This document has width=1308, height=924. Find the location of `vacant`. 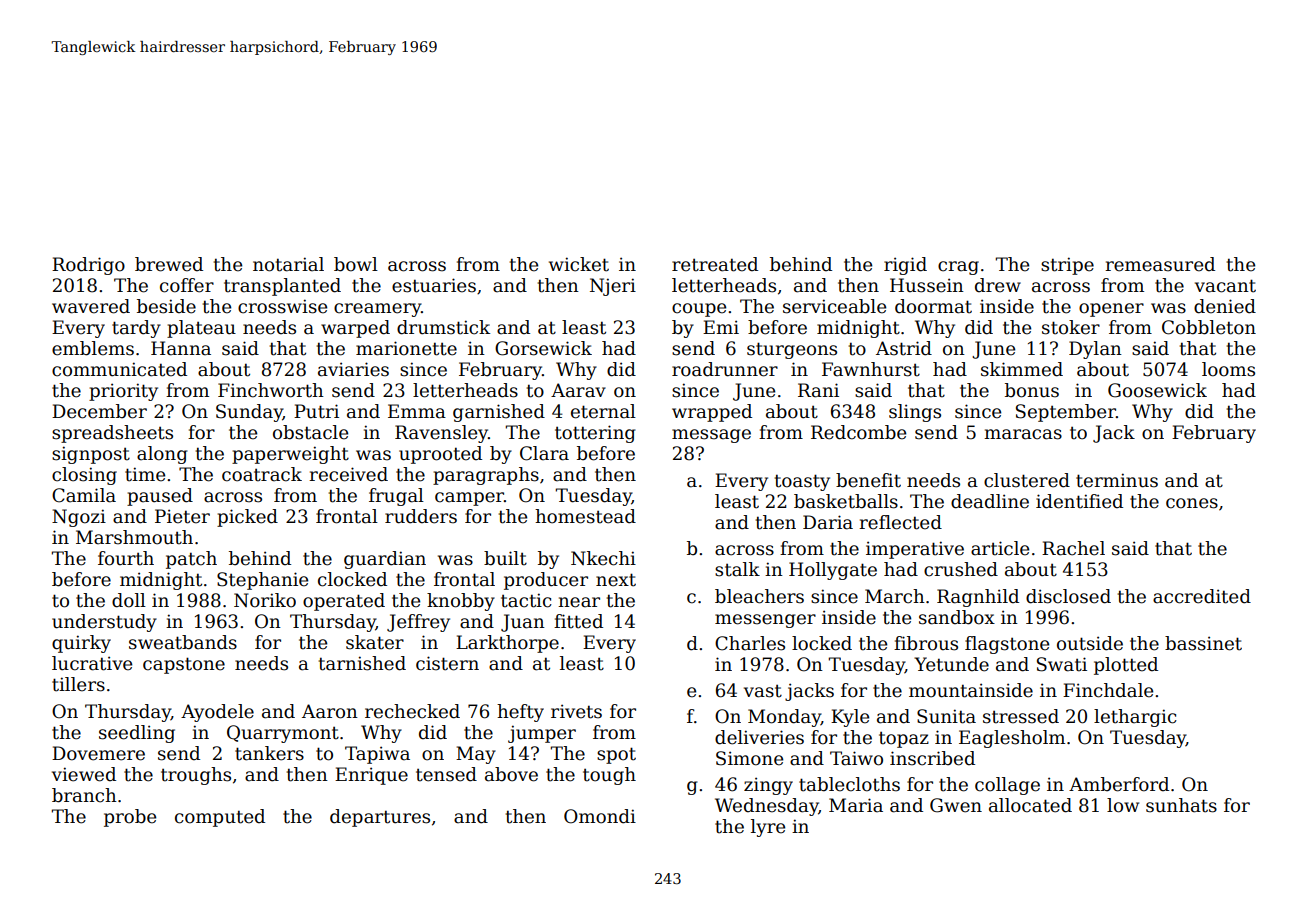

vacant is located at coordinates (1225, 286).
